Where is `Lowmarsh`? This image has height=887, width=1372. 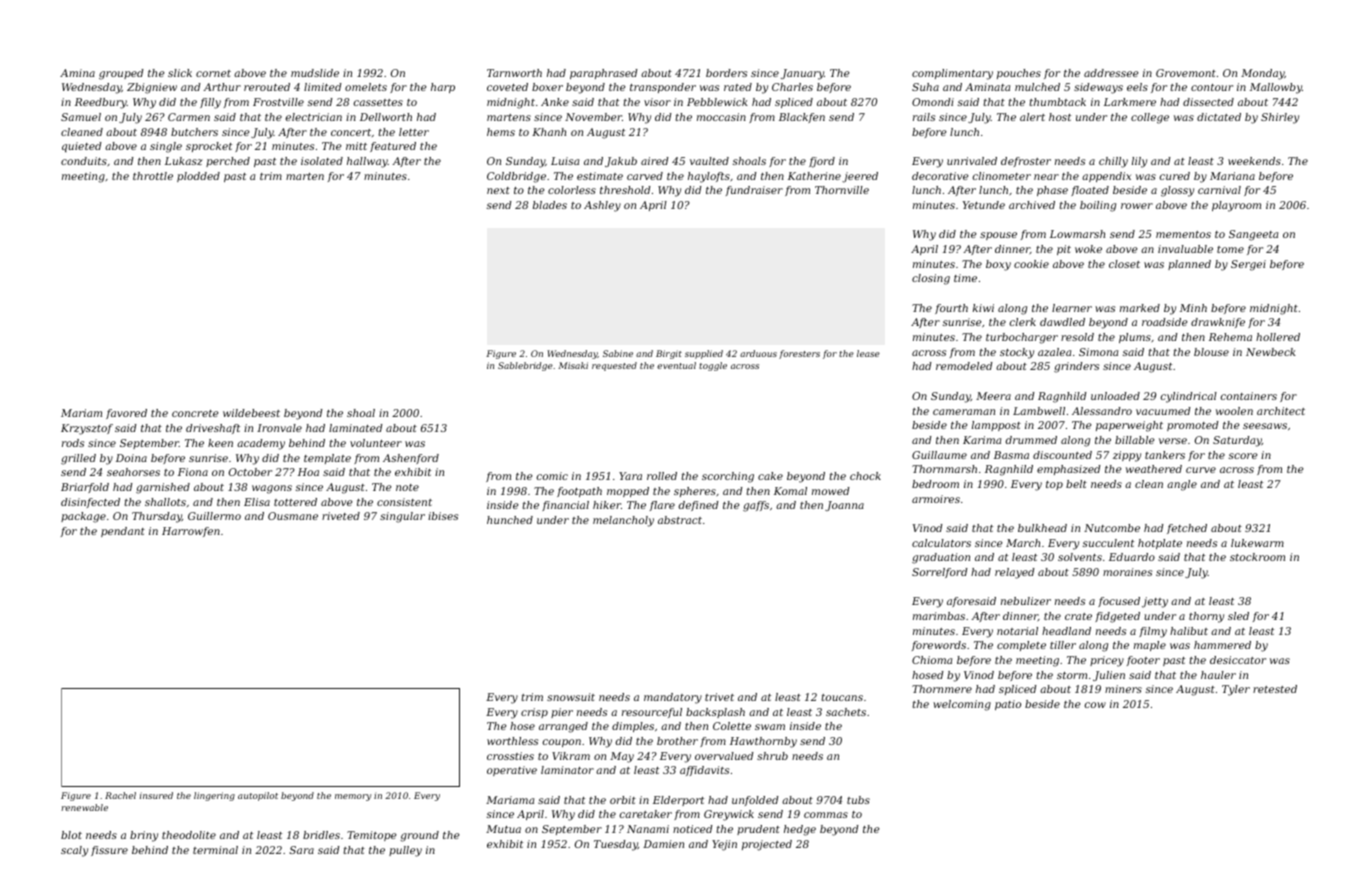 Lowmarsh is located at coordinates (1077, 234).
